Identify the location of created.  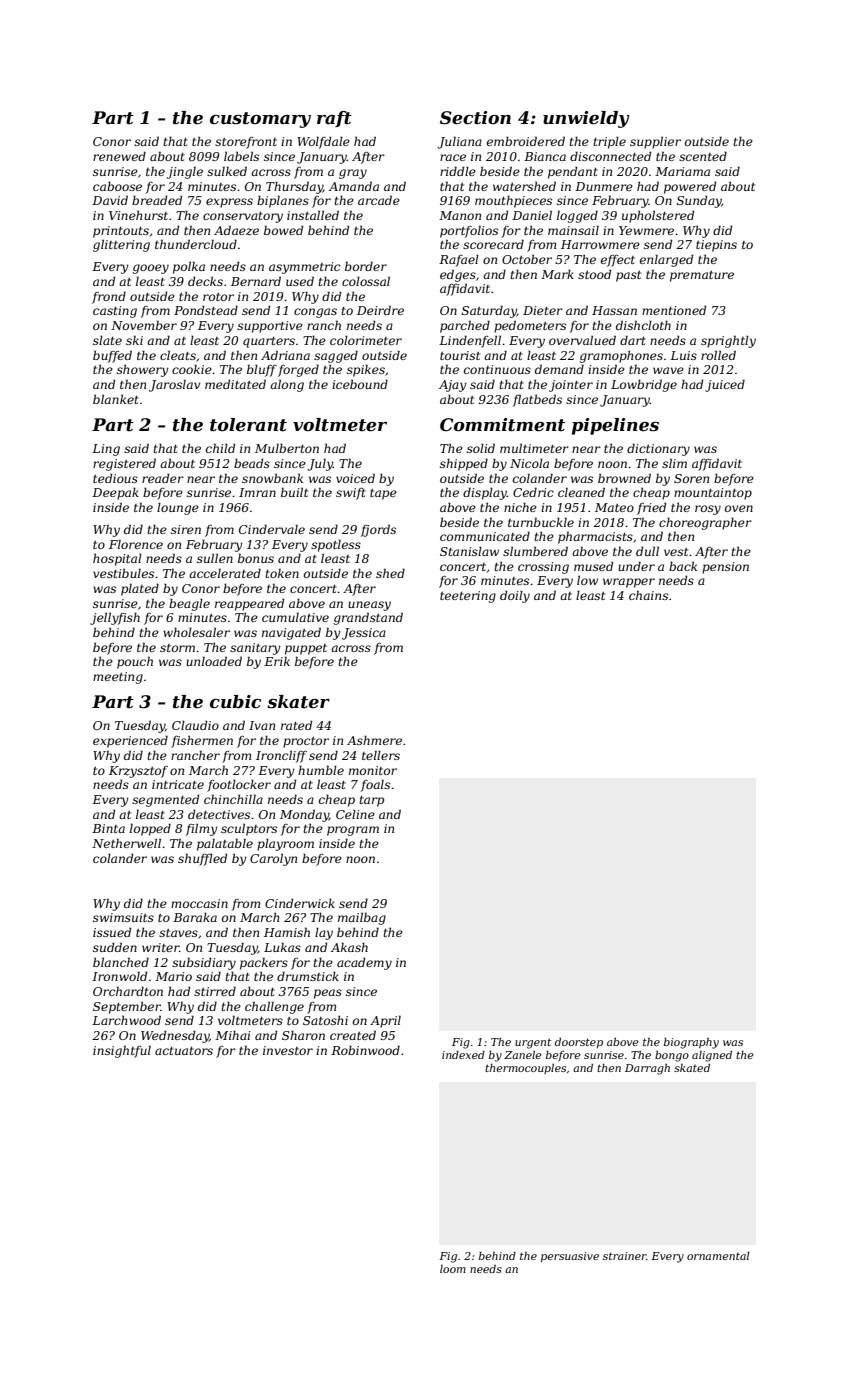
(353, 1035).
